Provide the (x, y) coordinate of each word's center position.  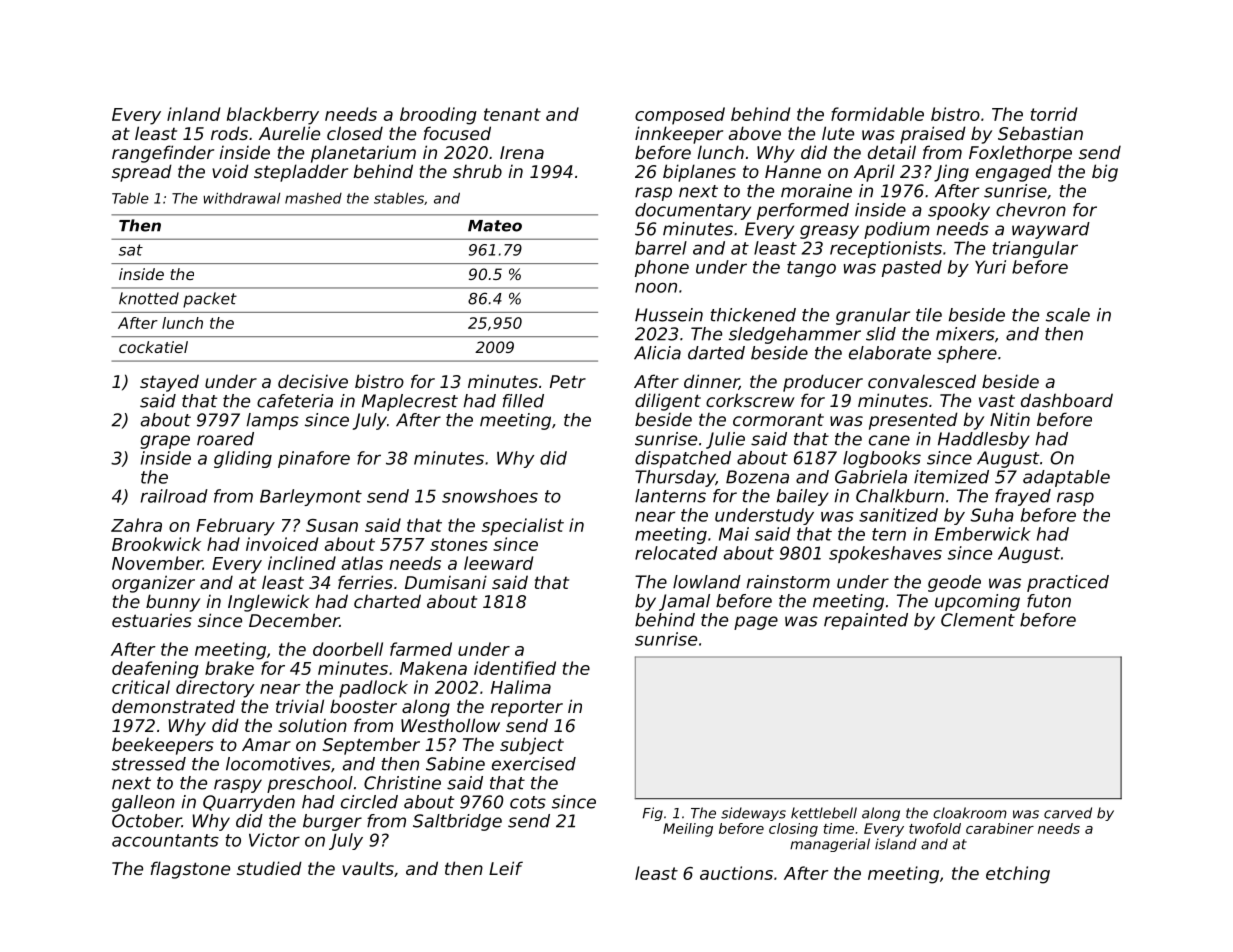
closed (355, 133)
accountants (165, 840)
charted (387, 601)
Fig (653, 814)
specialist (523, 527)
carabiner (1000, 828)
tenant (512, 114)
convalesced (922, 381)
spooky (959, 211)
